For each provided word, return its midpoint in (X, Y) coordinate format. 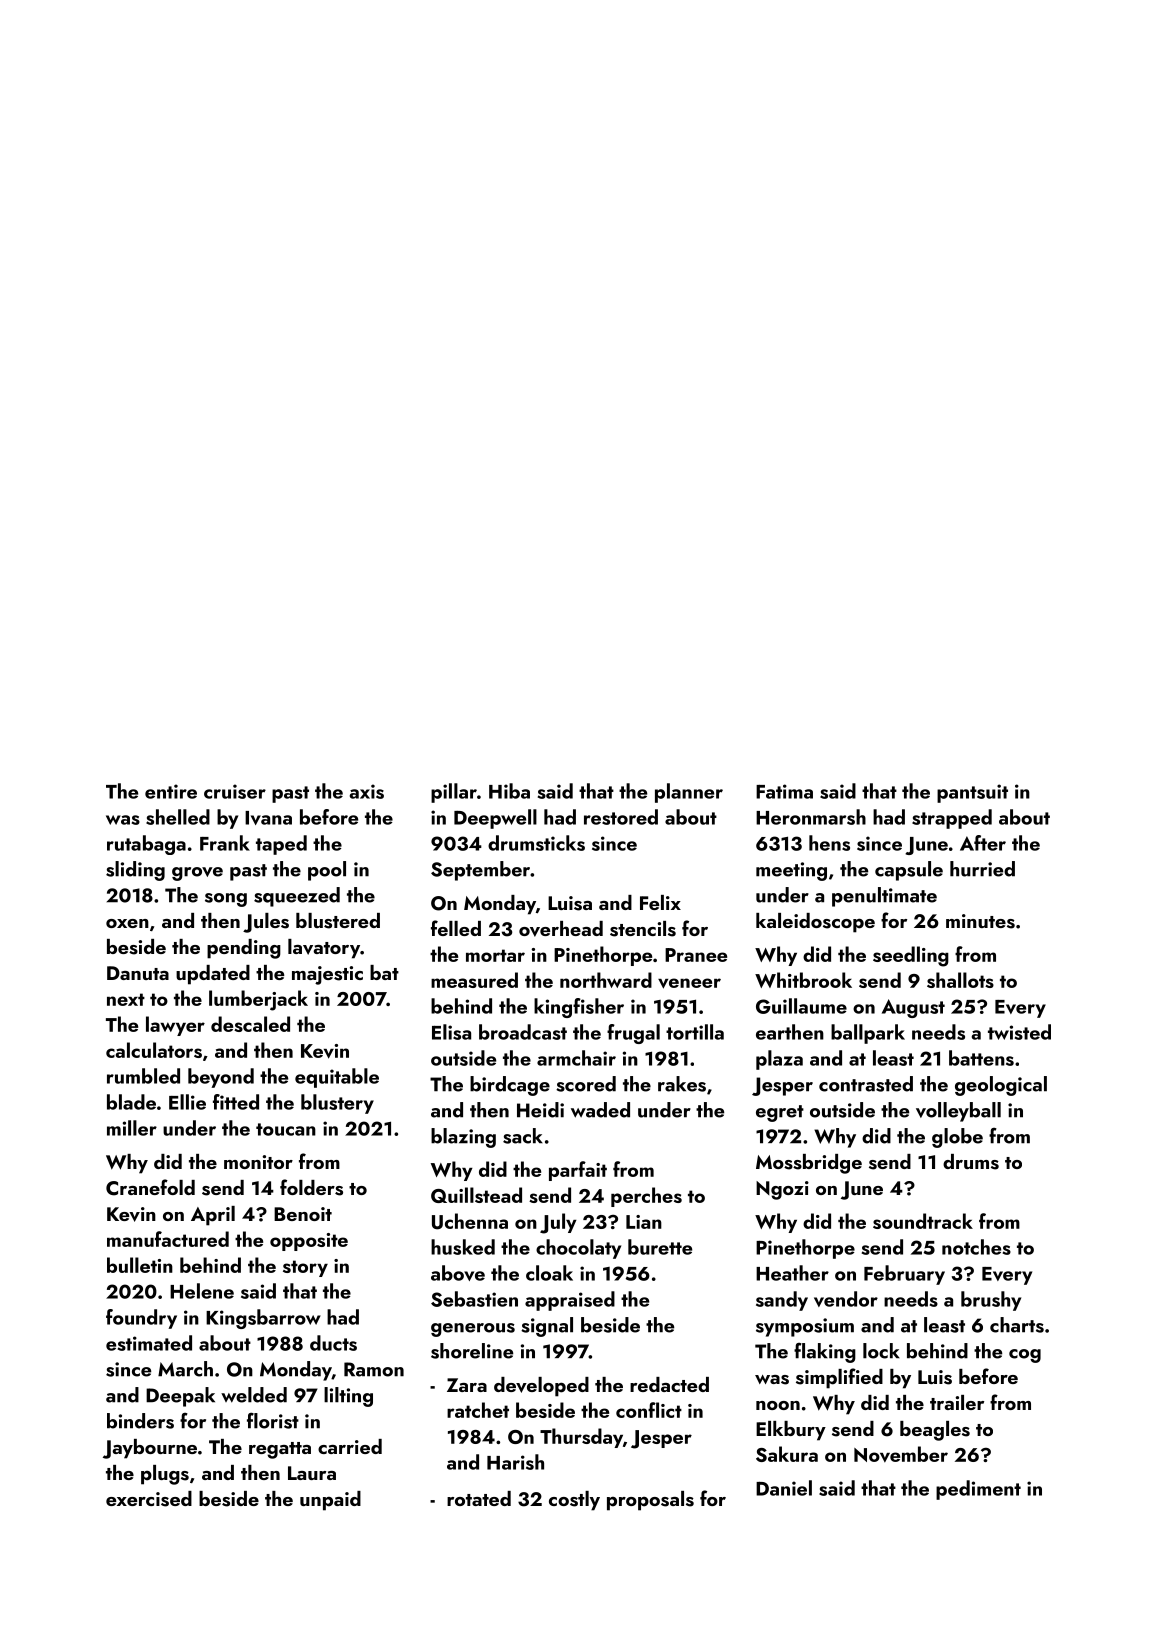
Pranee (696, 955)
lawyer (175, 1026)
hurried (982, 869)
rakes (682, 1084)
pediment (978, 1490)
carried (350, 1446)
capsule (909, 871)
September (480, 871)
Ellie (187, 1102)
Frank (225, 843)
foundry (141, 1319)
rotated (479, 1498)
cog (1025, 1356)
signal (547, 1327)
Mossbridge (809, 1164)
